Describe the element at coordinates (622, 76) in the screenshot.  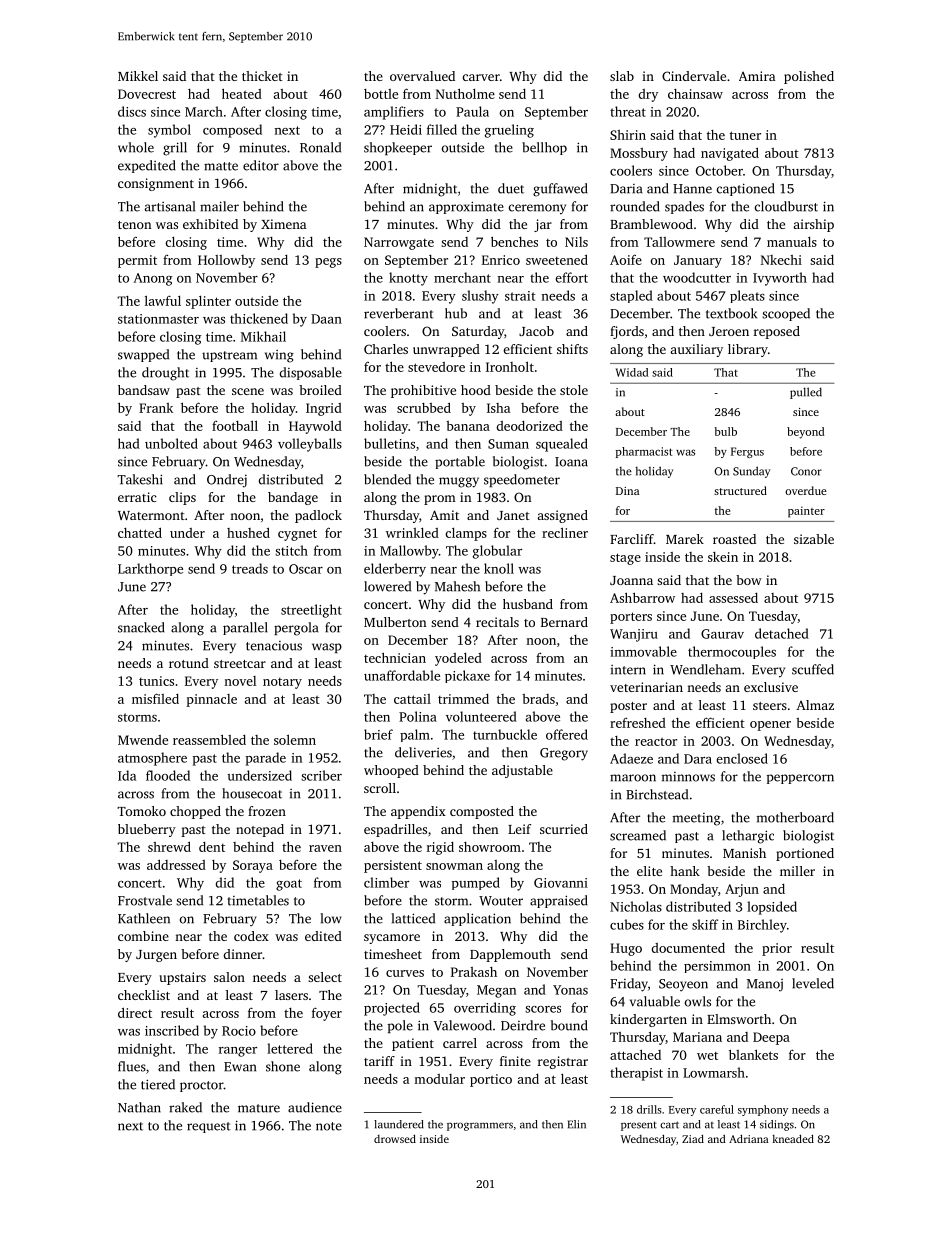
I see `slab` at that location.
